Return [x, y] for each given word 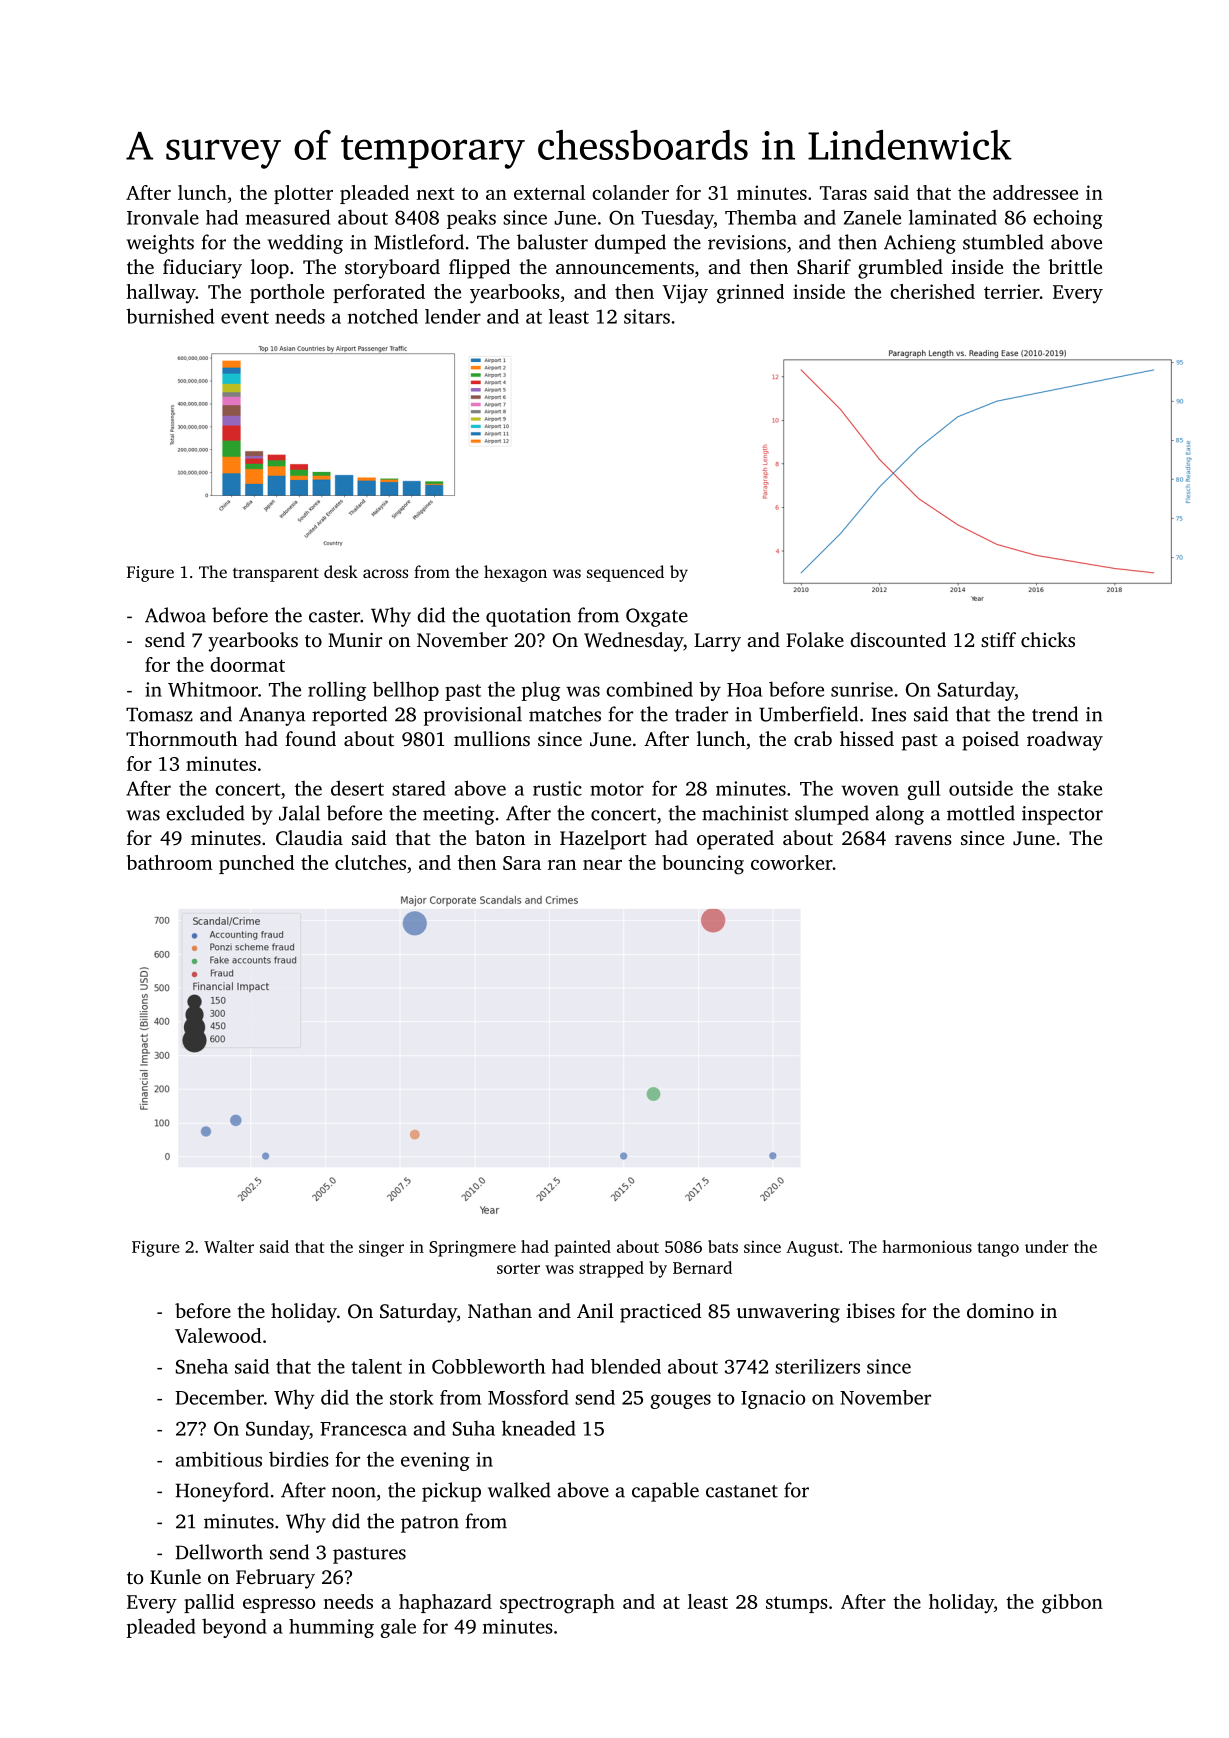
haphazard [445, 1603]
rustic [557, 788]
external [549, 192]
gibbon [1072, 1604]
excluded [205, 813]
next [435, 194]
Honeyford [222, 1492]
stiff [998, 639]
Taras [843, 193]
